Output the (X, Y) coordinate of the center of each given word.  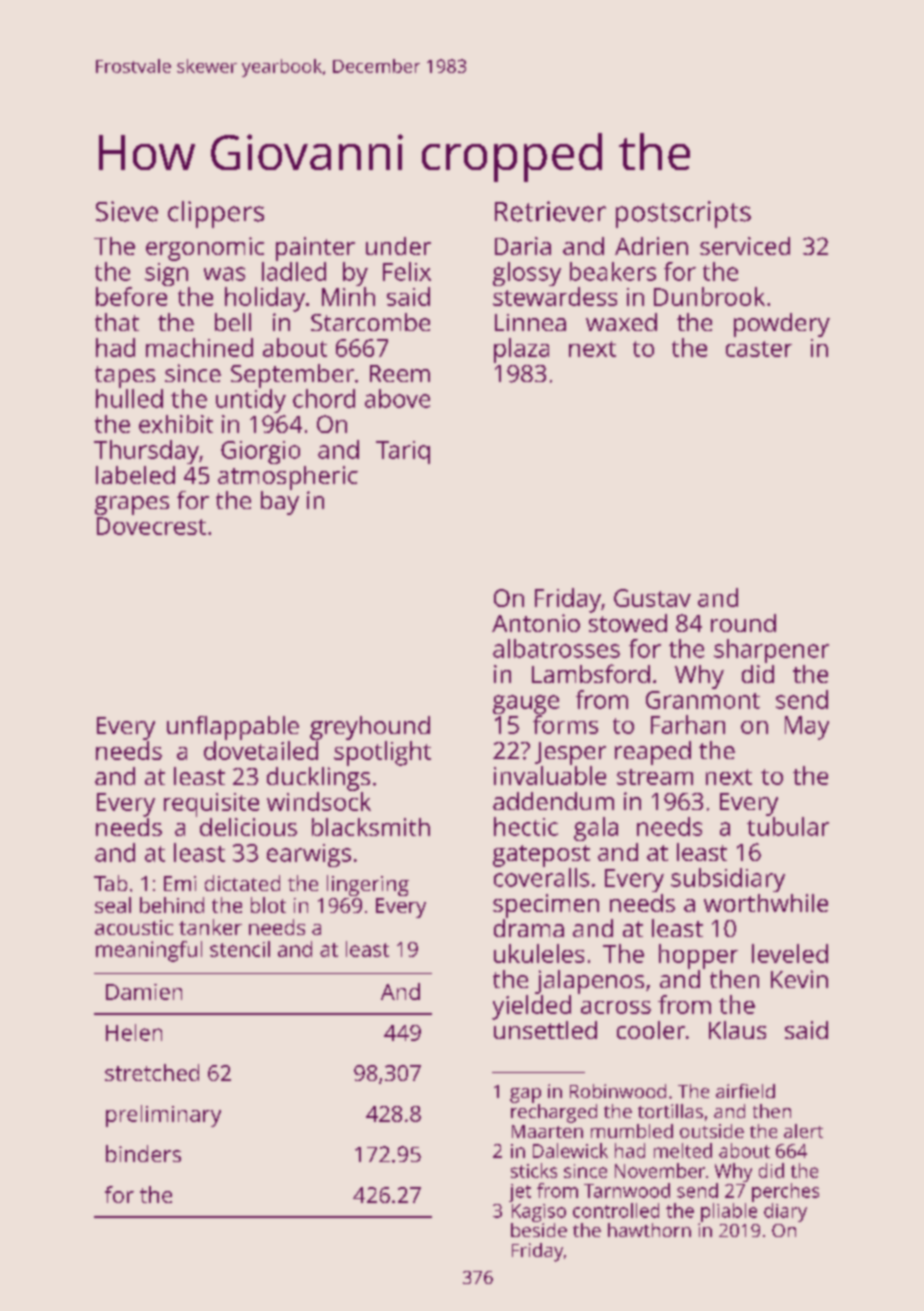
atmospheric (288, 478)
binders (143, 1153)
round (743, 623)
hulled (129, 398)
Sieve (127, 211)
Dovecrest (151, 526)
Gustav (652, 598)
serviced (745, 246)
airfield (745, 1091)
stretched (152, 1072)
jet (520, 1193)
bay (280, 503)
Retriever (550, 211)
